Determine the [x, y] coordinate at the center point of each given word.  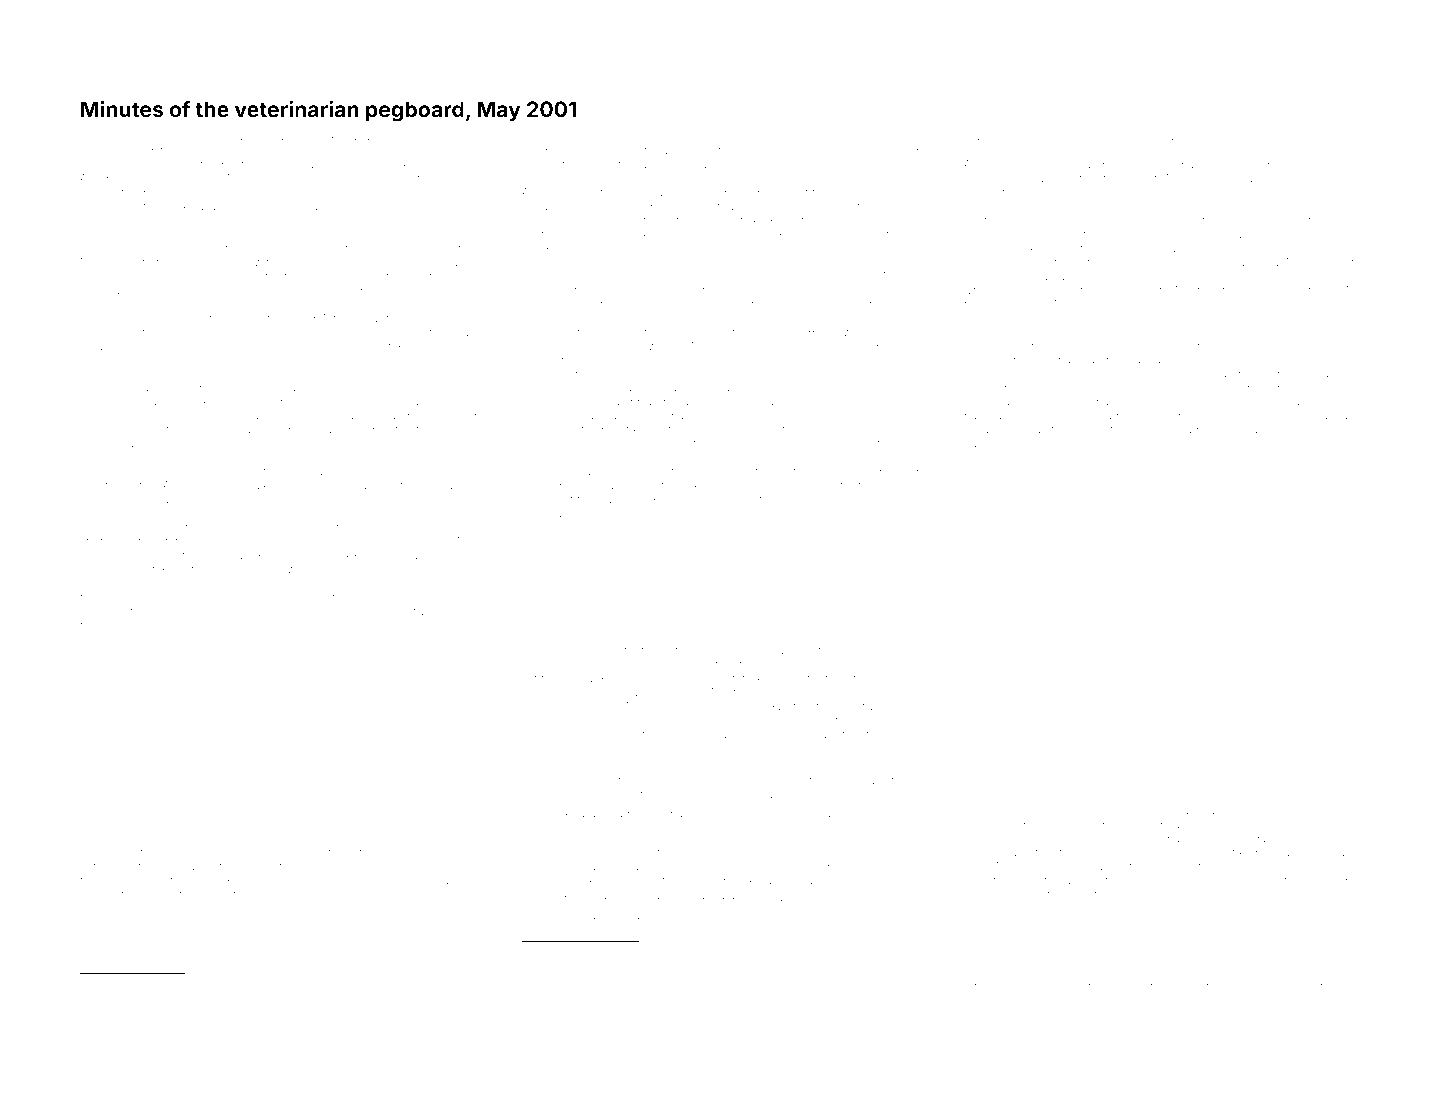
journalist [867, 500]
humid [294, 248]
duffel [575, 303]
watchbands [349, 429]
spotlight [547, 985]
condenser [738, 443]
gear [262, 986]
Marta [1029, 178]
